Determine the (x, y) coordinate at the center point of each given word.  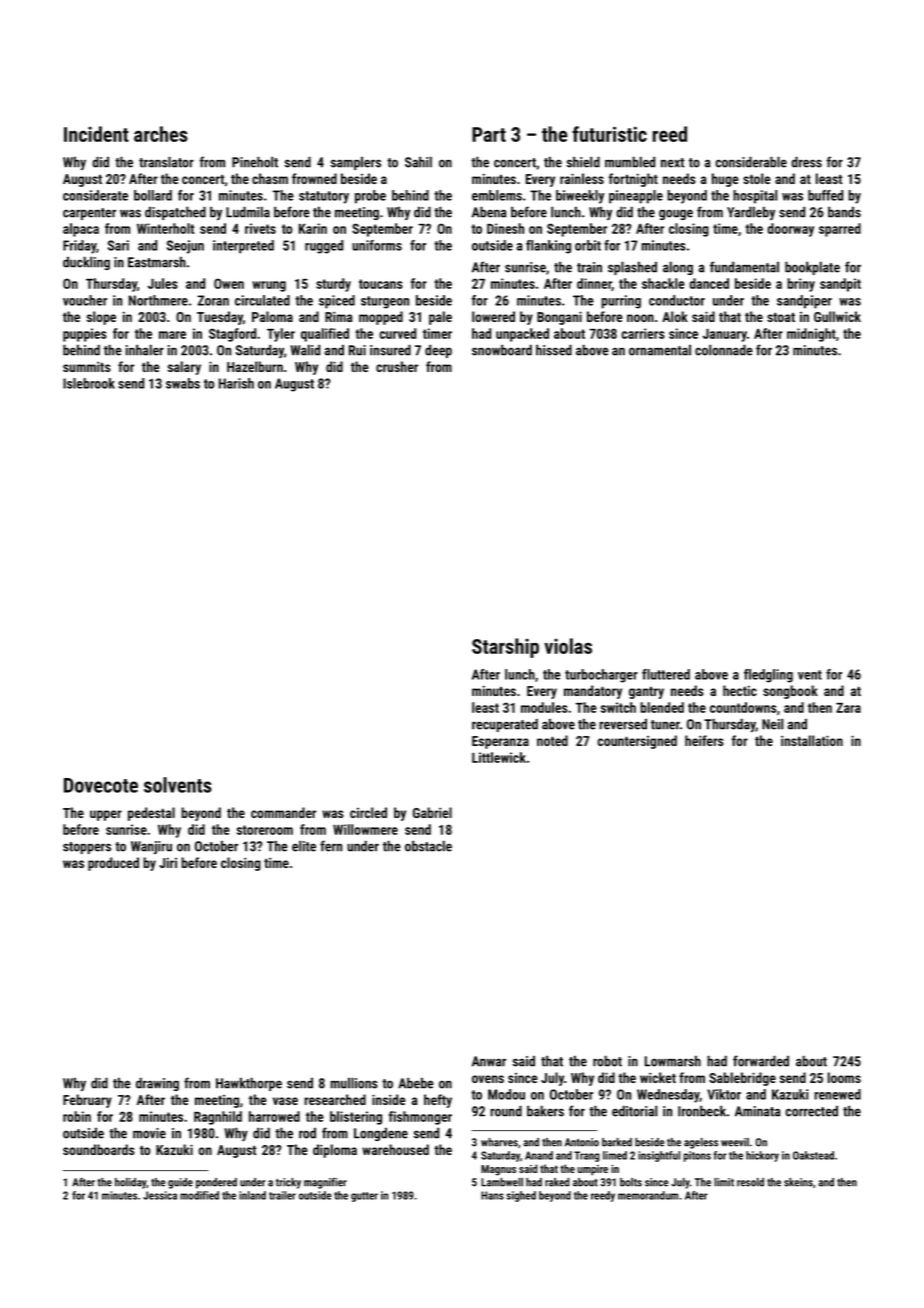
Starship (505, 648)
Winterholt (165, 228)
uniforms (377, 245)
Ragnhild (218, 1118)
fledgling (768, 676)
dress (806, 162)
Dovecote (101, 785)
